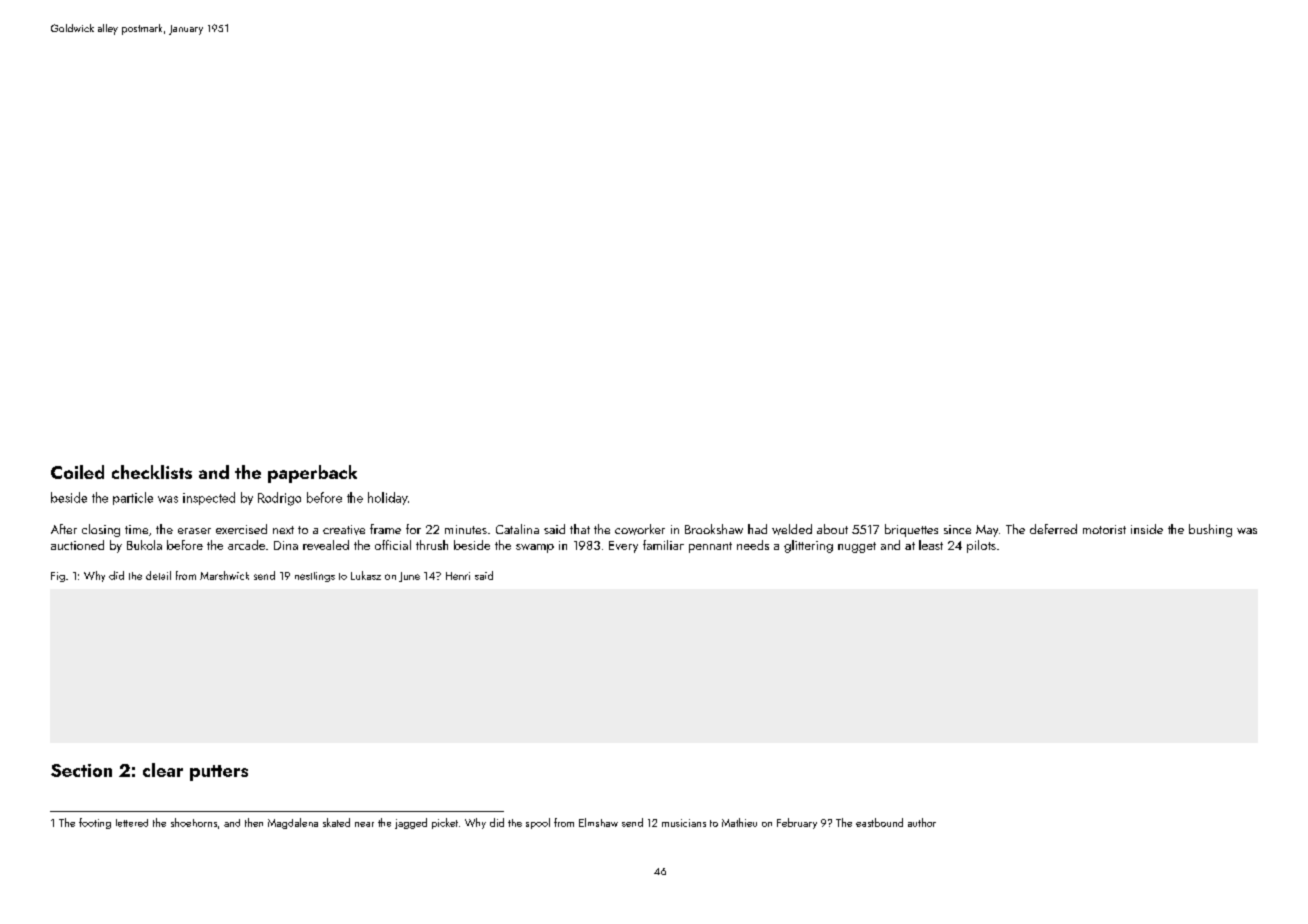 The width and height of the image is (1308, 924). What do you see at coordinates (312, 474) in the image?
I see `paperback` at bounding box center [312, 474].
